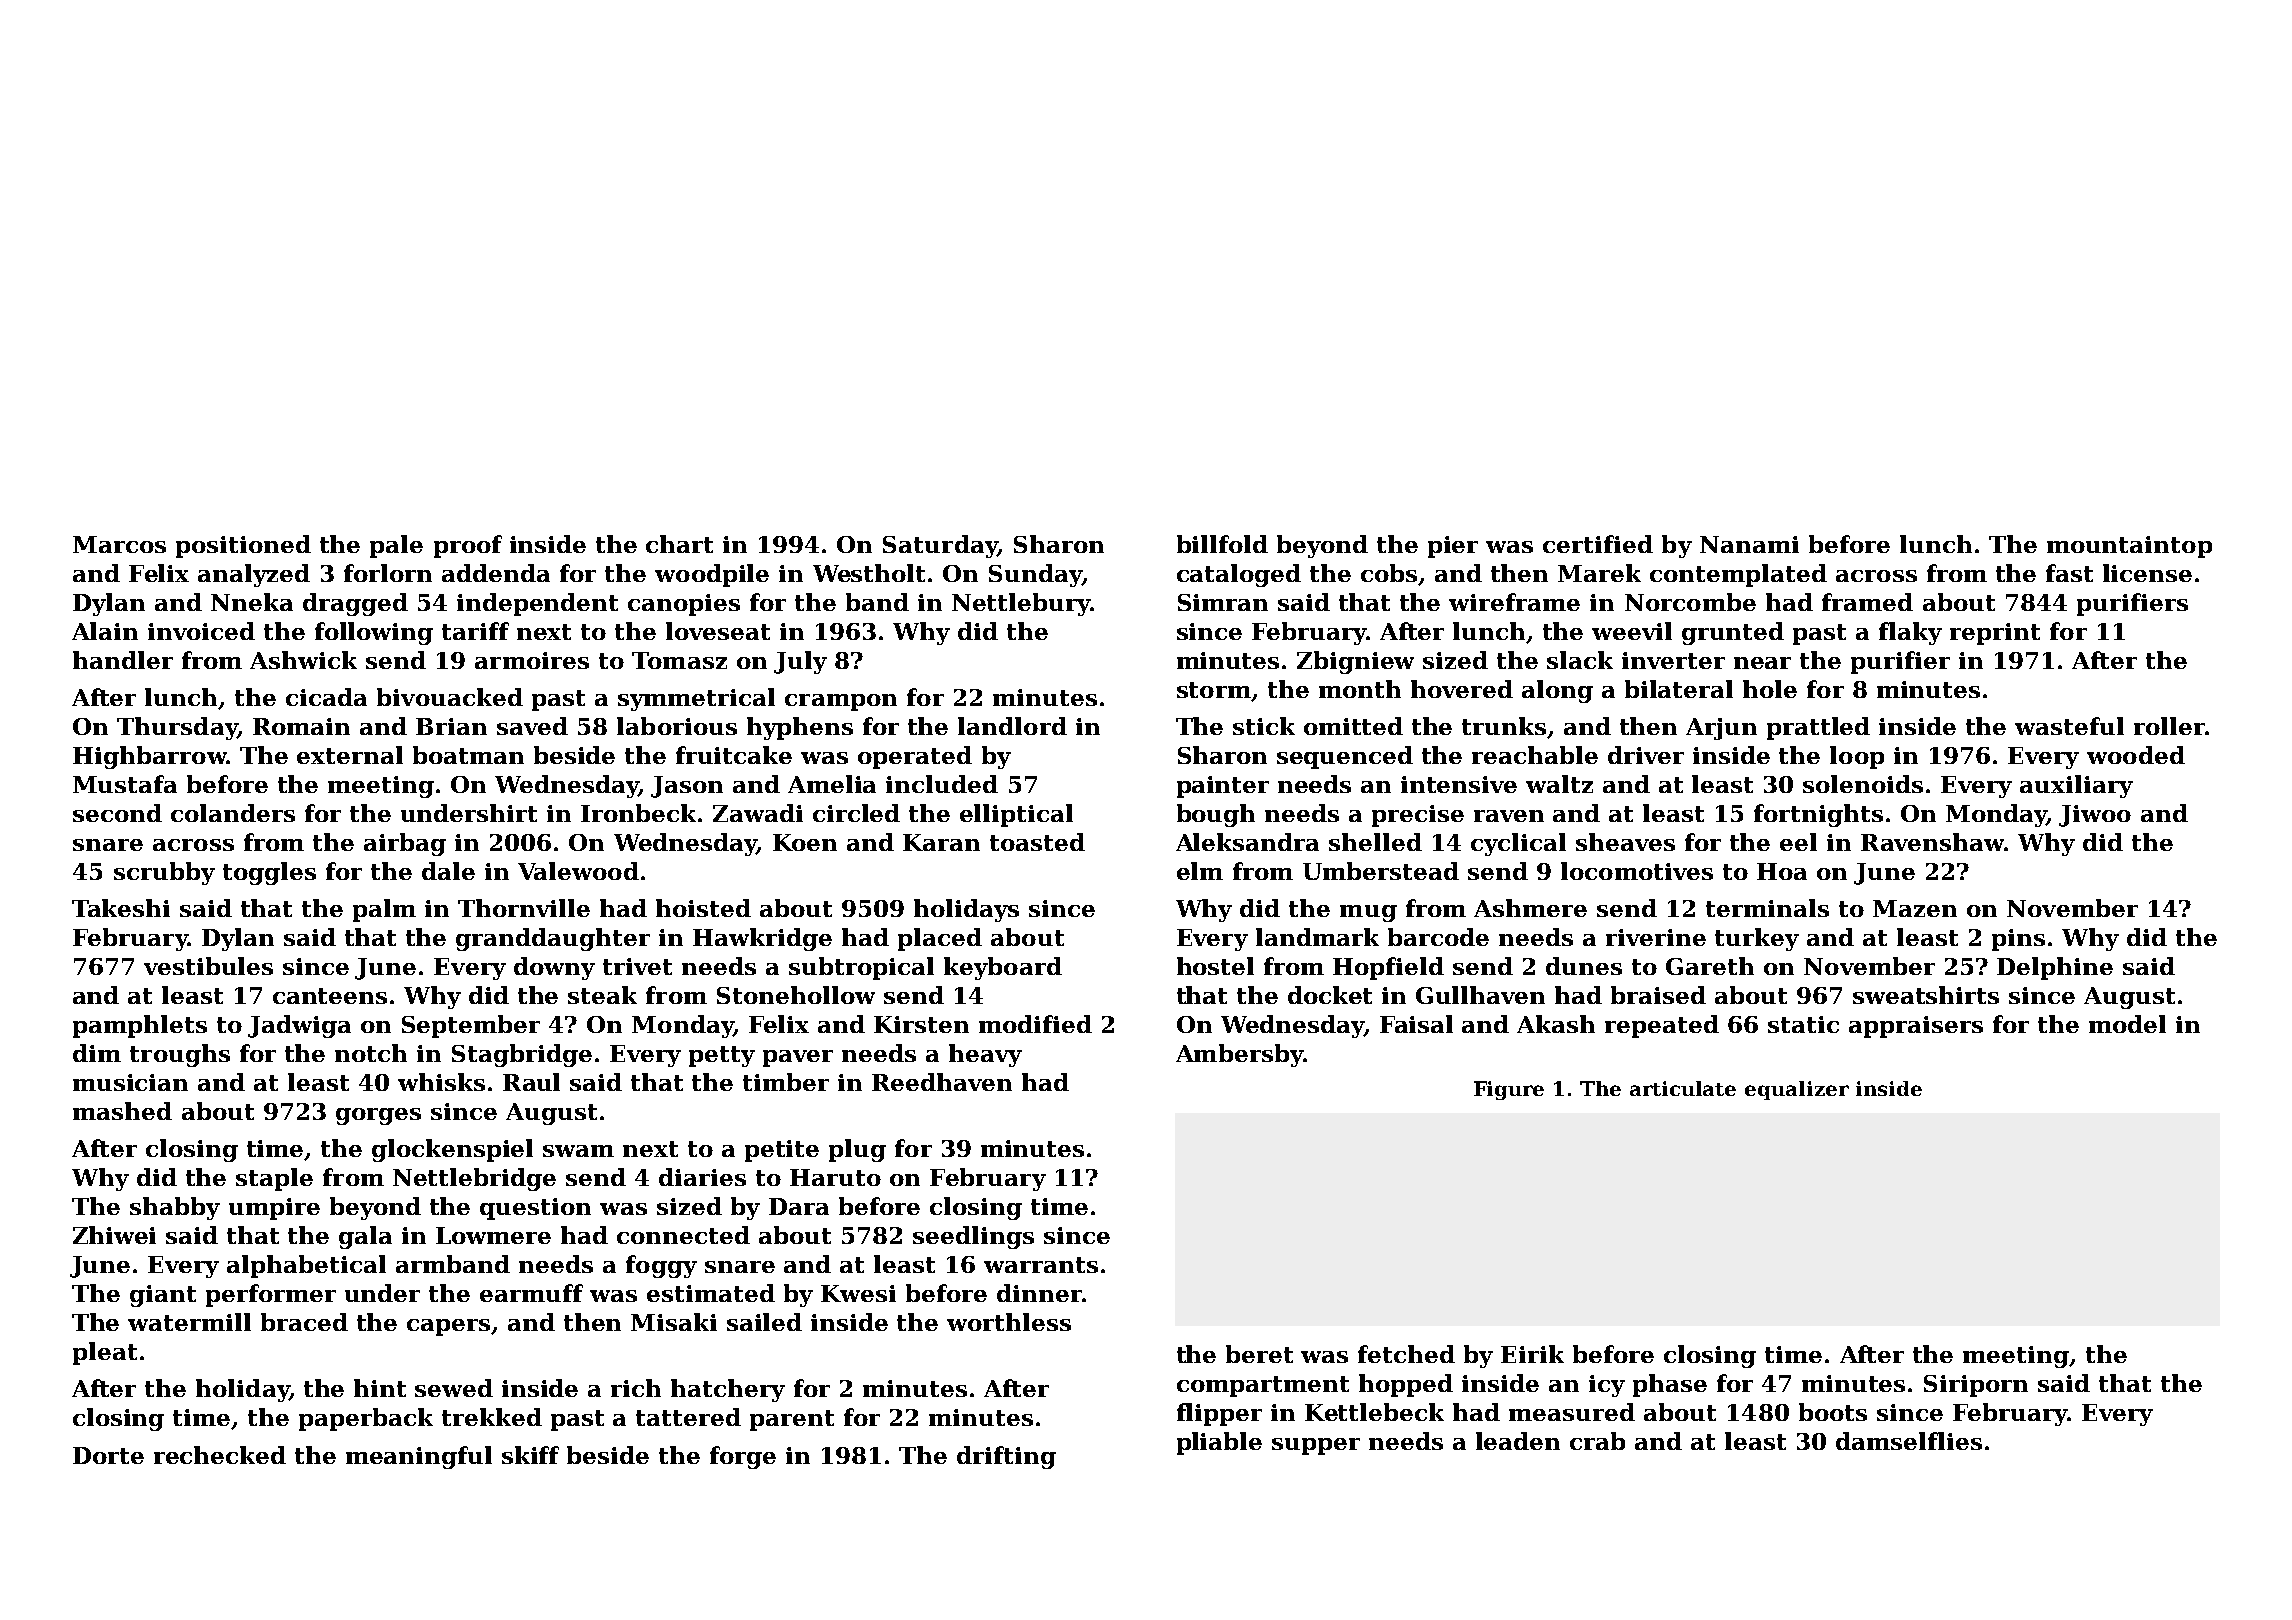  I want to click on fortnights, so click(1818, 815).
